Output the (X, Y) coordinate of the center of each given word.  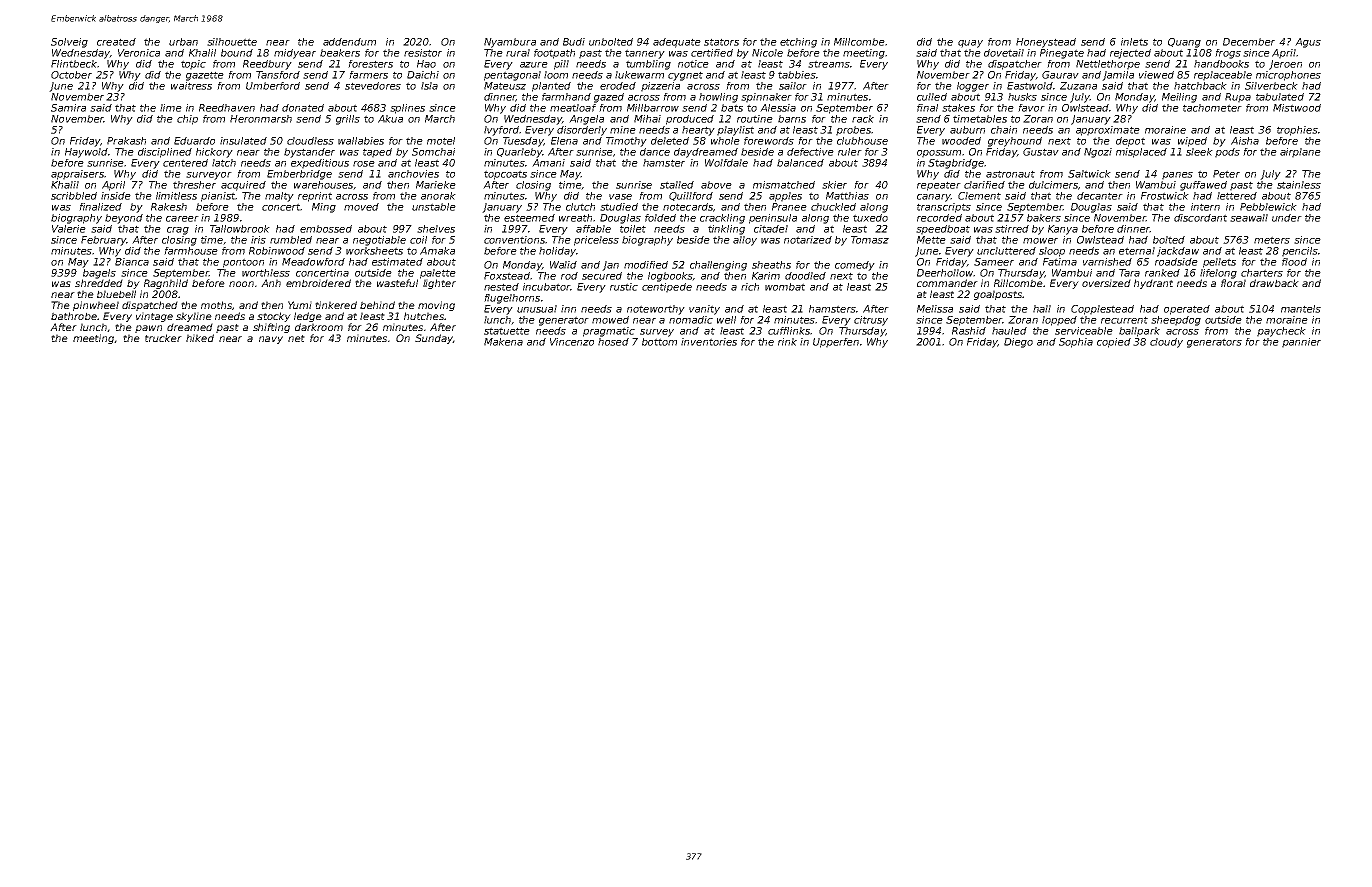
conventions (514, 240)
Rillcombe (1018, 283)
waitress (191, 86)
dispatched (150, 306)
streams (829, 64)
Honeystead (1046, 43)
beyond (124, 219)
